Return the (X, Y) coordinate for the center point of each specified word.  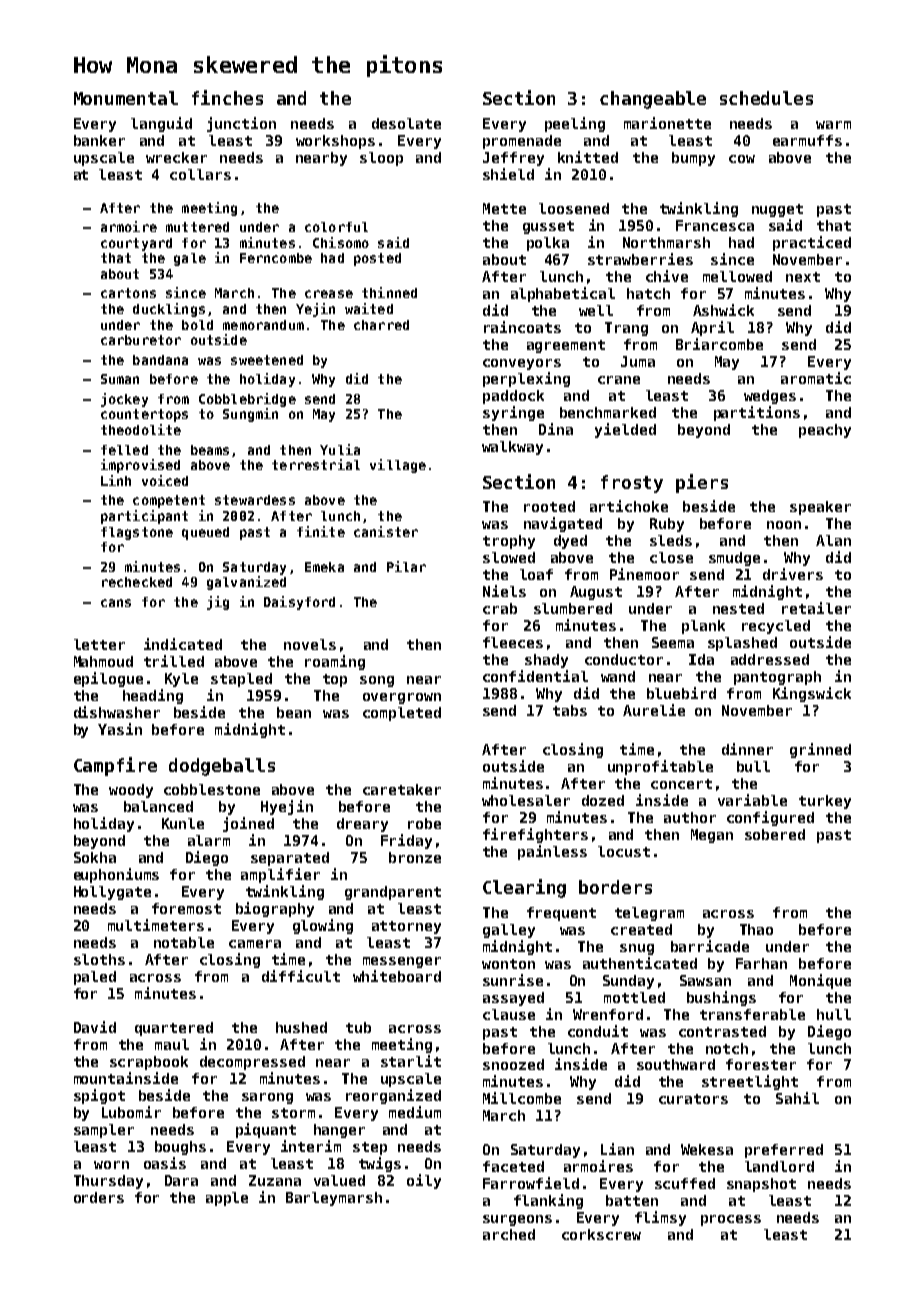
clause (509, 1014)
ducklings (169, 310)
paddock (513, 397)
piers (702, 483)
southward (676, 1064)
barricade (710, 946)
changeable (653, 100)
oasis (165, 1163)
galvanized (246, 583)
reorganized (393, 1096)
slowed (509, 557)
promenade (522, 142)
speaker (820, 508)
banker (99, 140)
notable (184, 942)
